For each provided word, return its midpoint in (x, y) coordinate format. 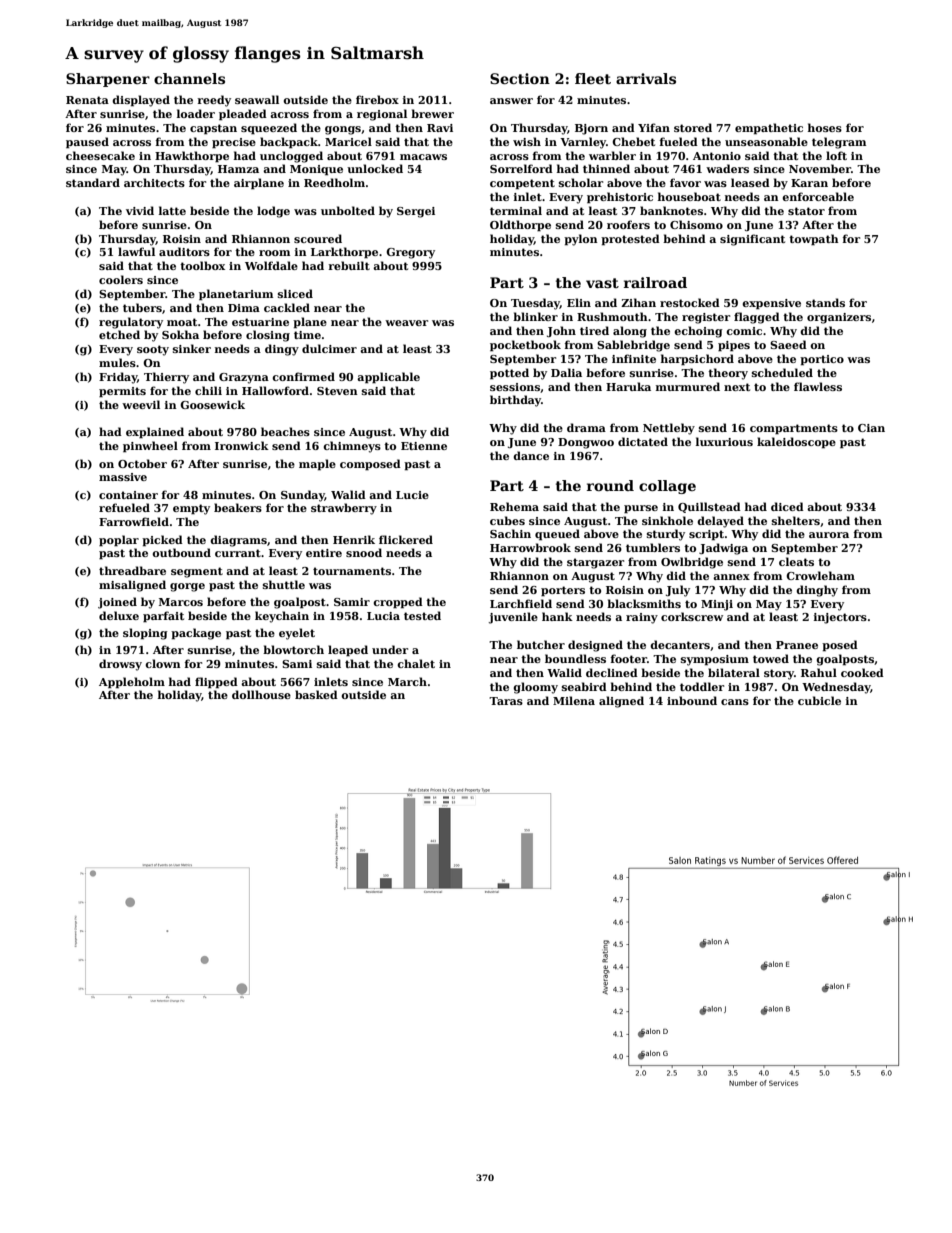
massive (123, 477)
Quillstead (709, 507)
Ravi (440, 128)
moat (182, 322)
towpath (814, 240)
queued (557, 535)
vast (602, 283)
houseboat (689, 196)
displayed (141, 101)
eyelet (297, 634)
